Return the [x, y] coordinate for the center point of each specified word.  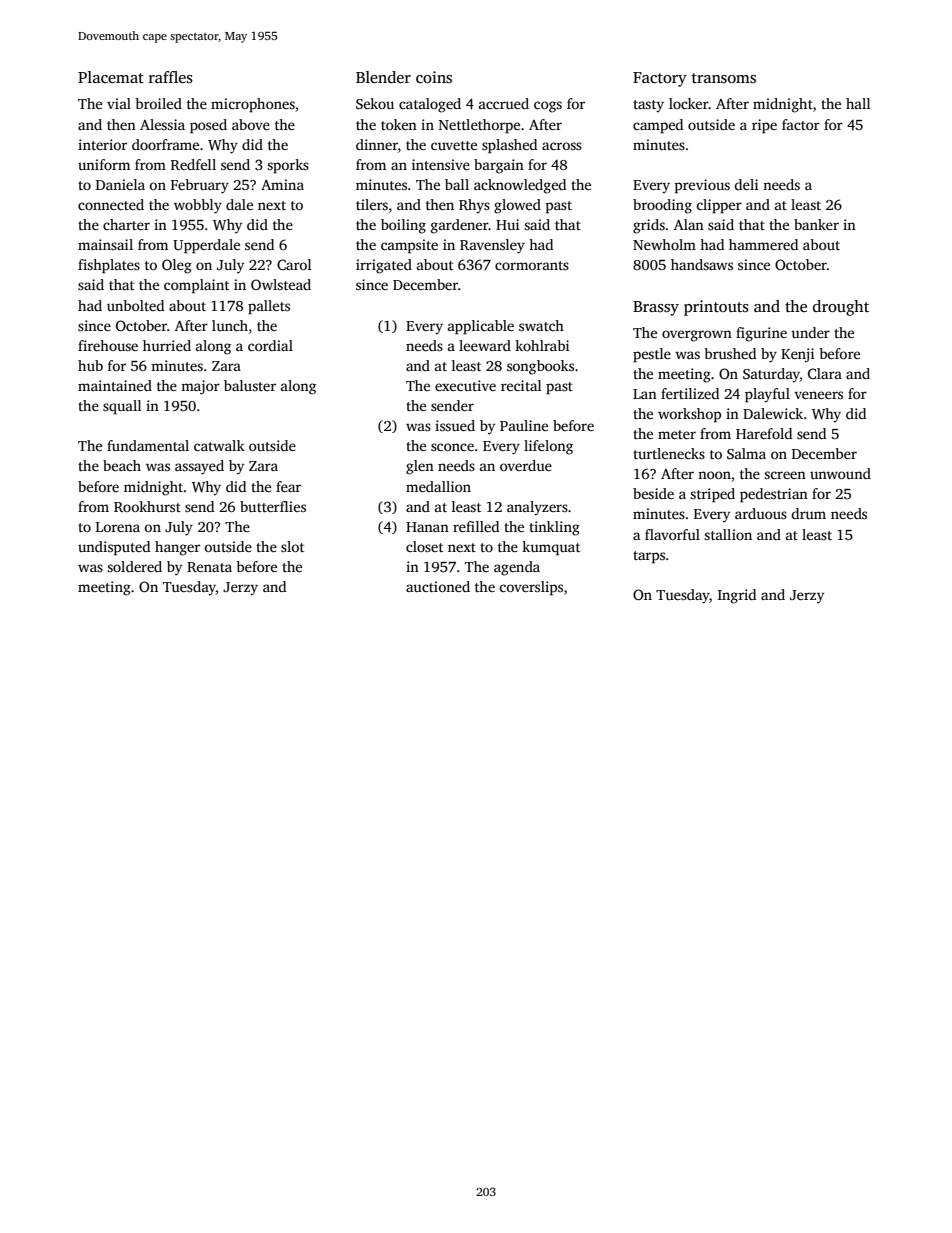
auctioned [438, 586]
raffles [171, 77]
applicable [481, 327]
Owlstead [281, 284]
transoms [724, 78]
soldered [134, 566]
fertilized [690, 393]
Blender [383, 77]
